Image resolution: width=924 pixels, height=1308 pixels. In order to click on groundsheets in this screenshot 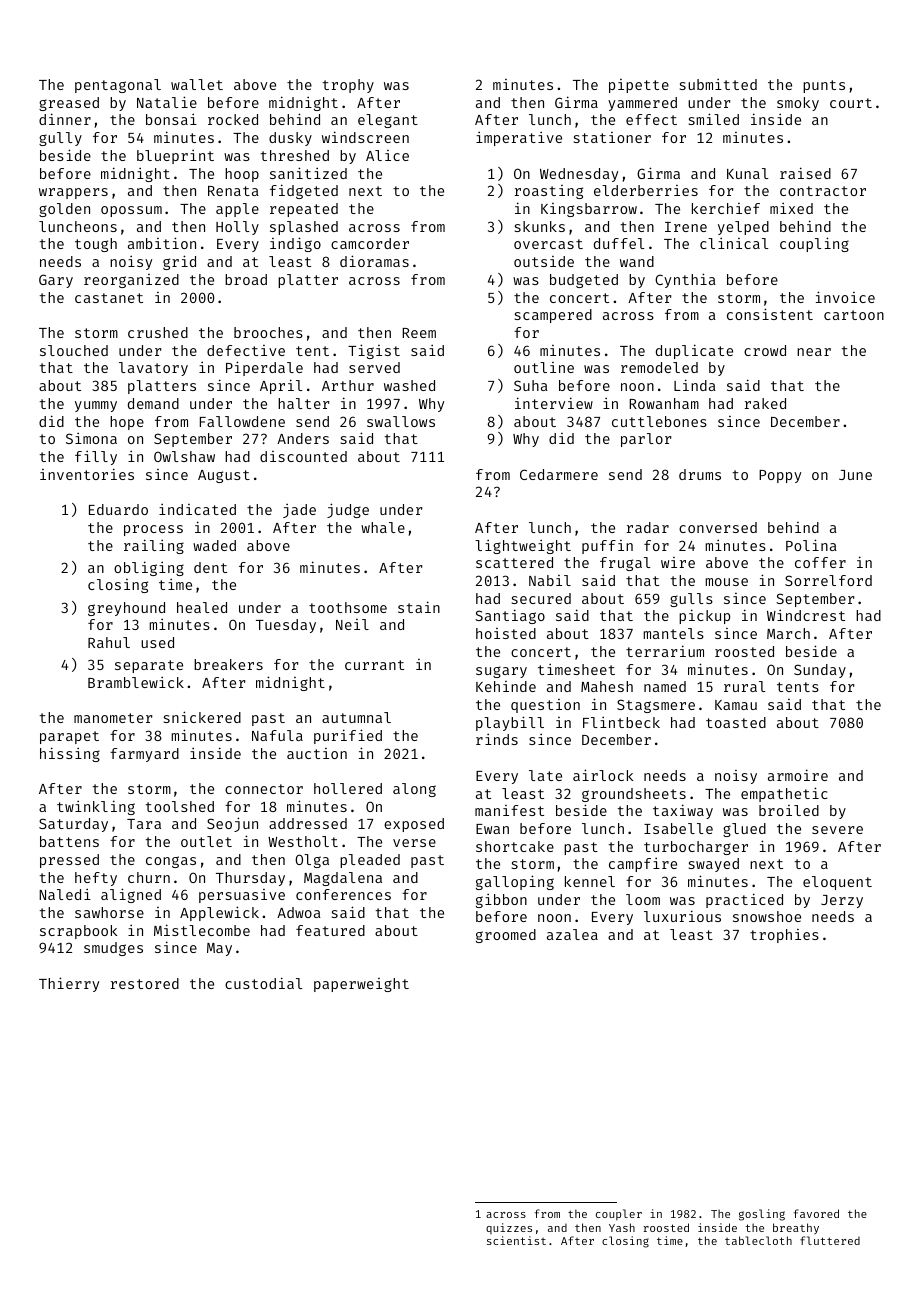, I will do `click(634, 795)`.
